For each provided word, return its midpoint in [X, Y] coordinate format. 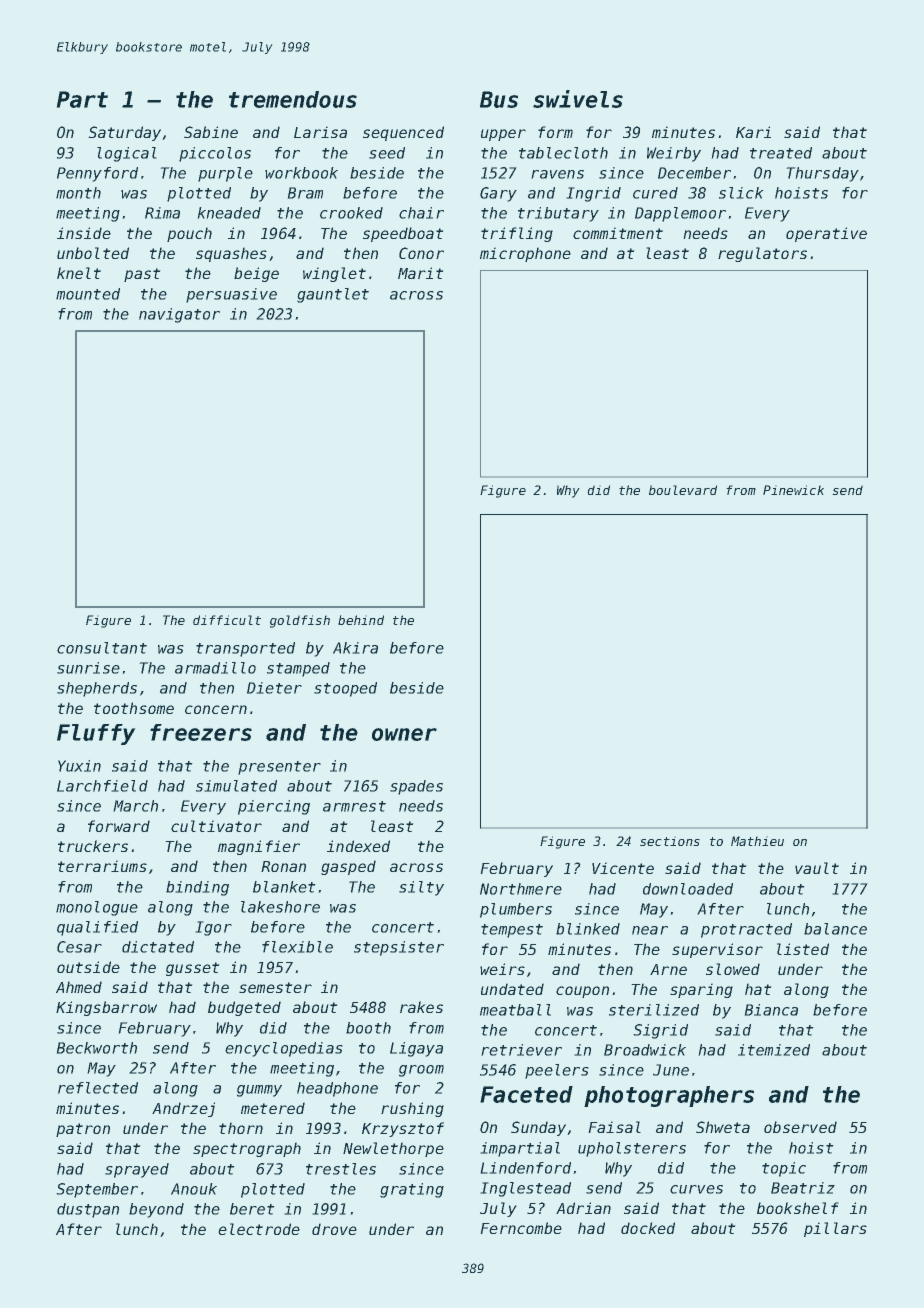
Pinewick [793, 490]
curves [696, 1189]
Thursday [822, 174]
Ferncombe [521, 1228]
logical [127, 154]
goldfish [300, 621]
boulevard [683, 490]
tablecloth [563, 153]
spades [416, 787]
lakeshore [280, 907]
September [97, 1190]
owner [404, 734]
